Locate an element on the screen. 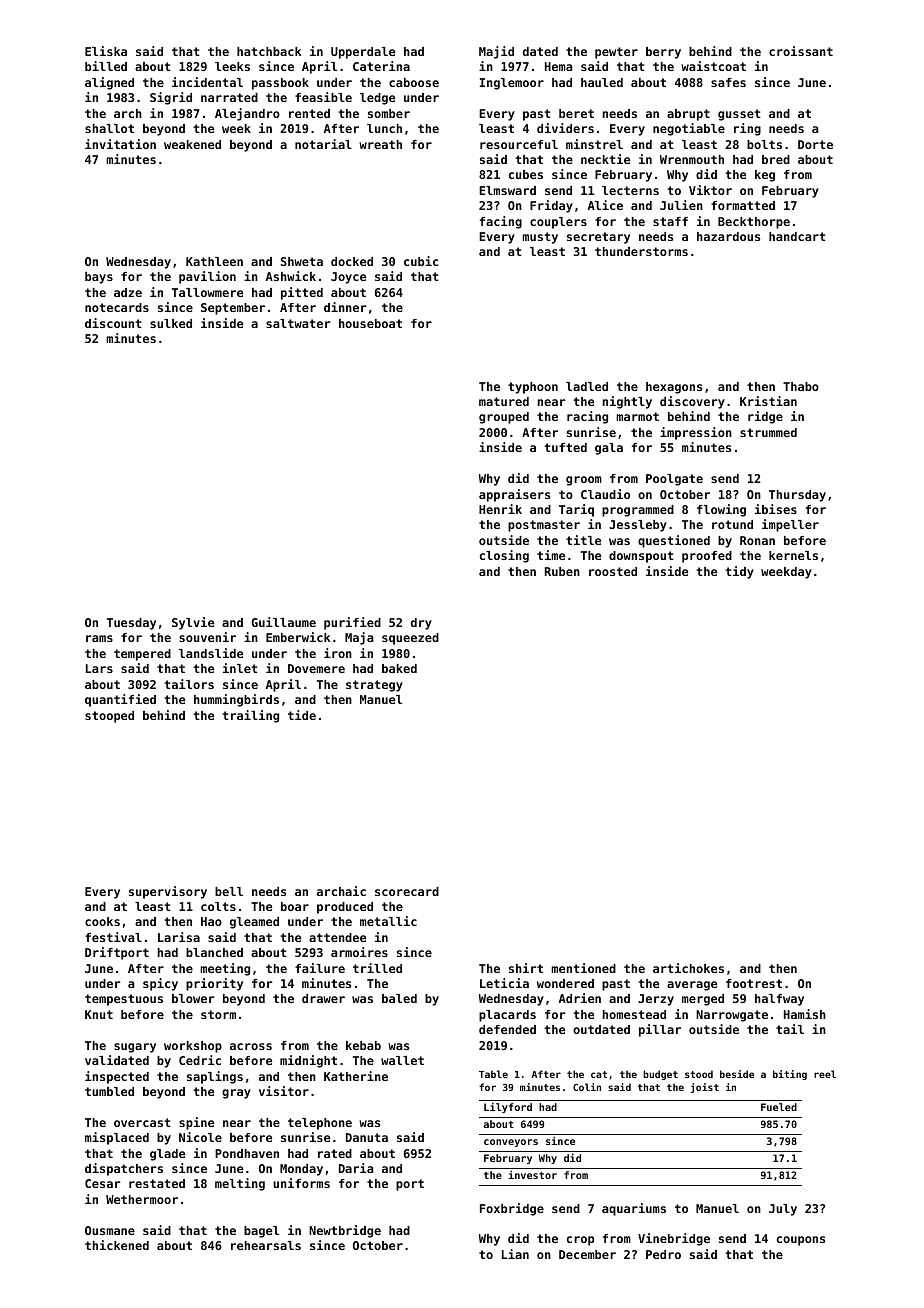 The width and height of the screenshot is (924, 1308). questioned is located at coordinates (674, 541).
